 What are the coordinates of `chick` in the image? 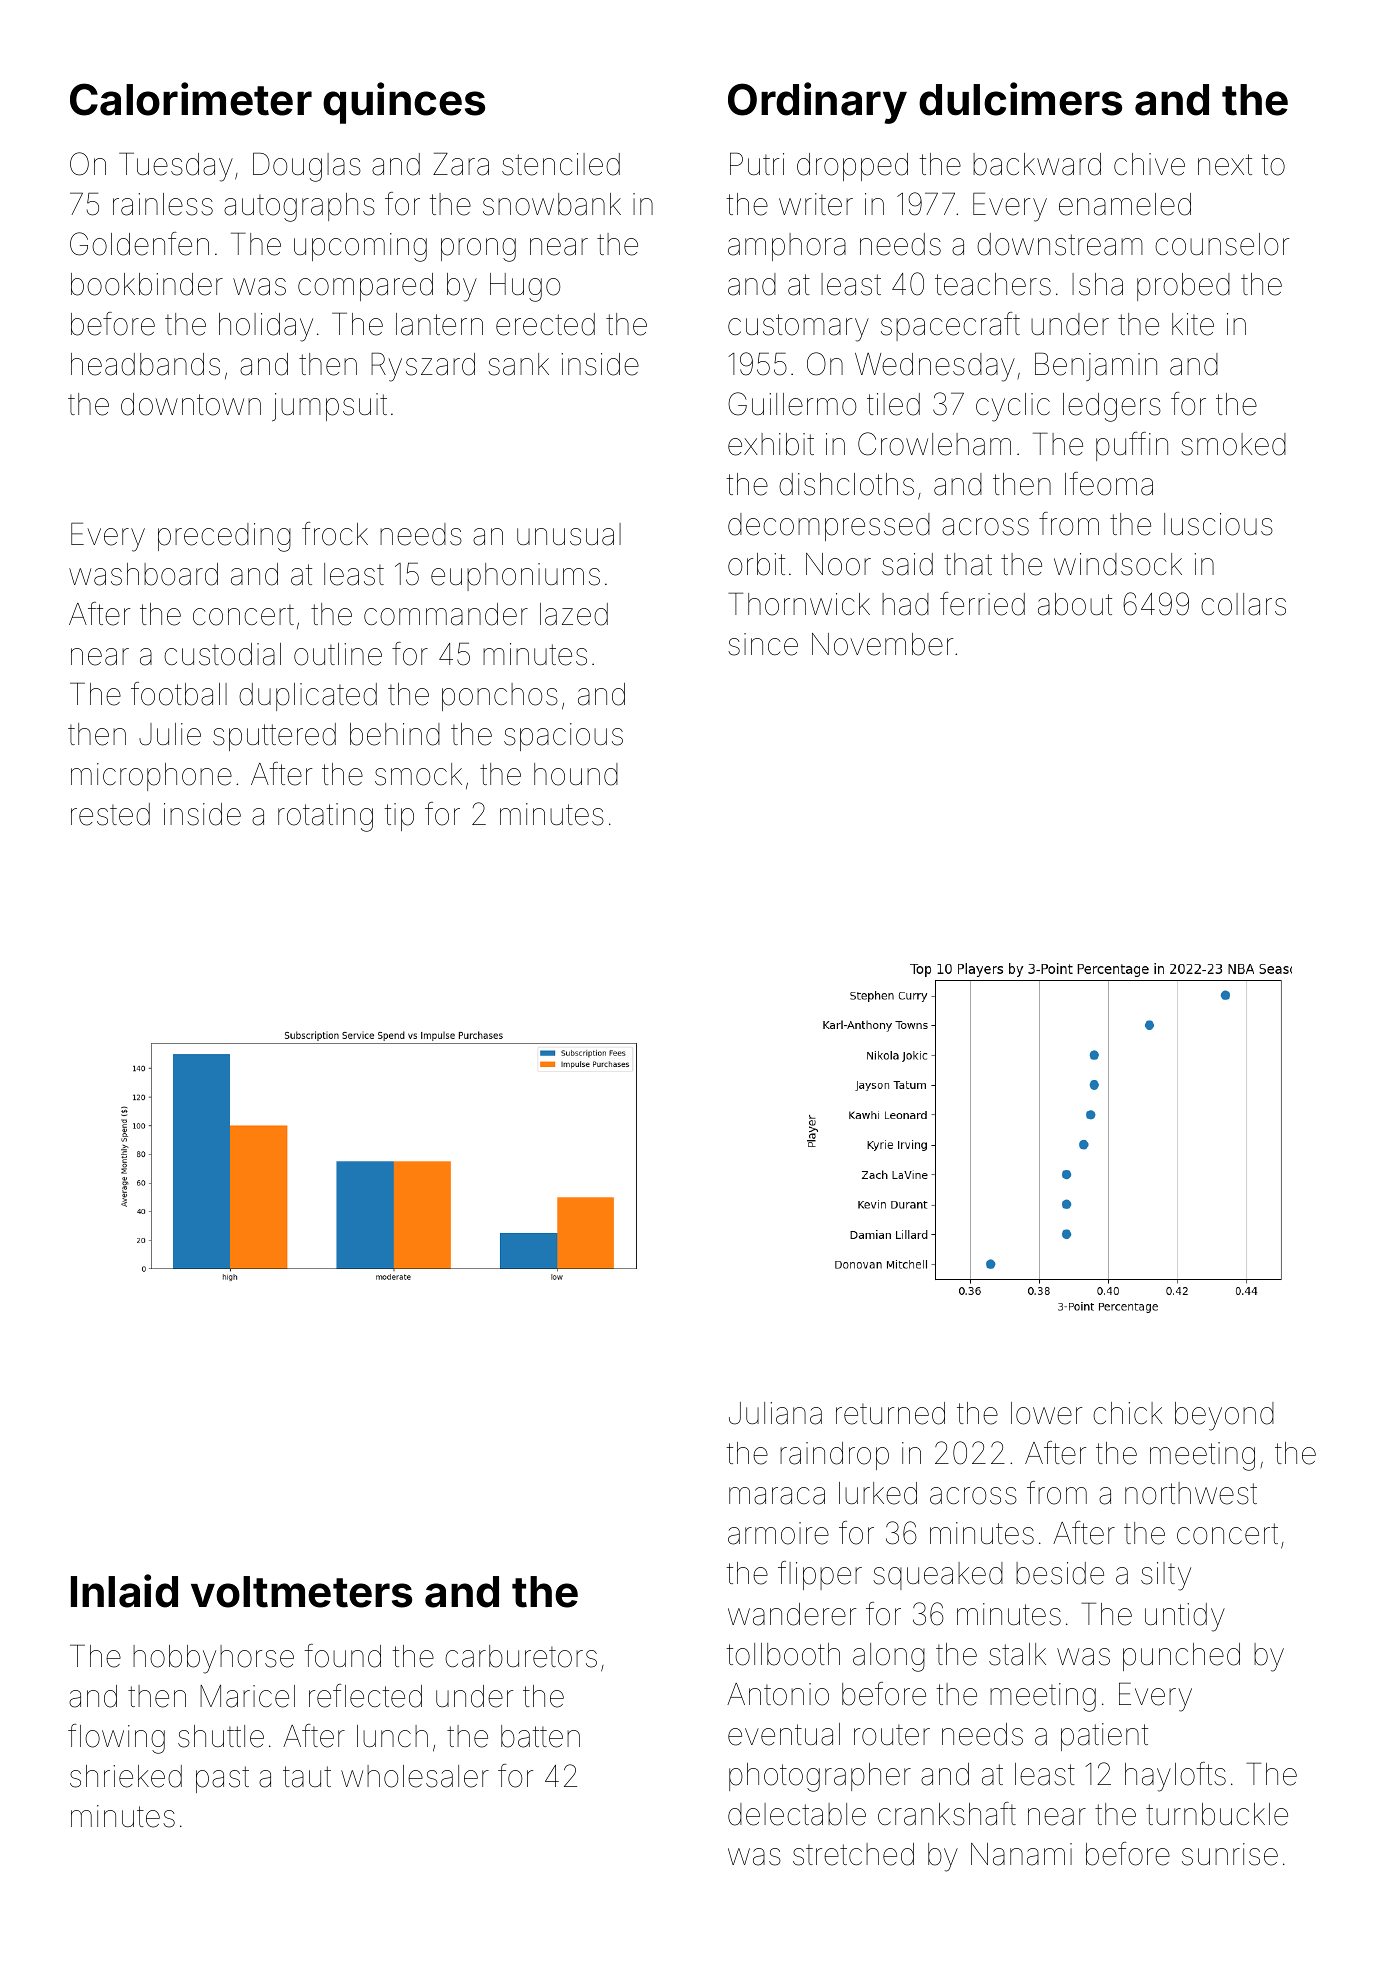 It's located at (1127, 1413).
